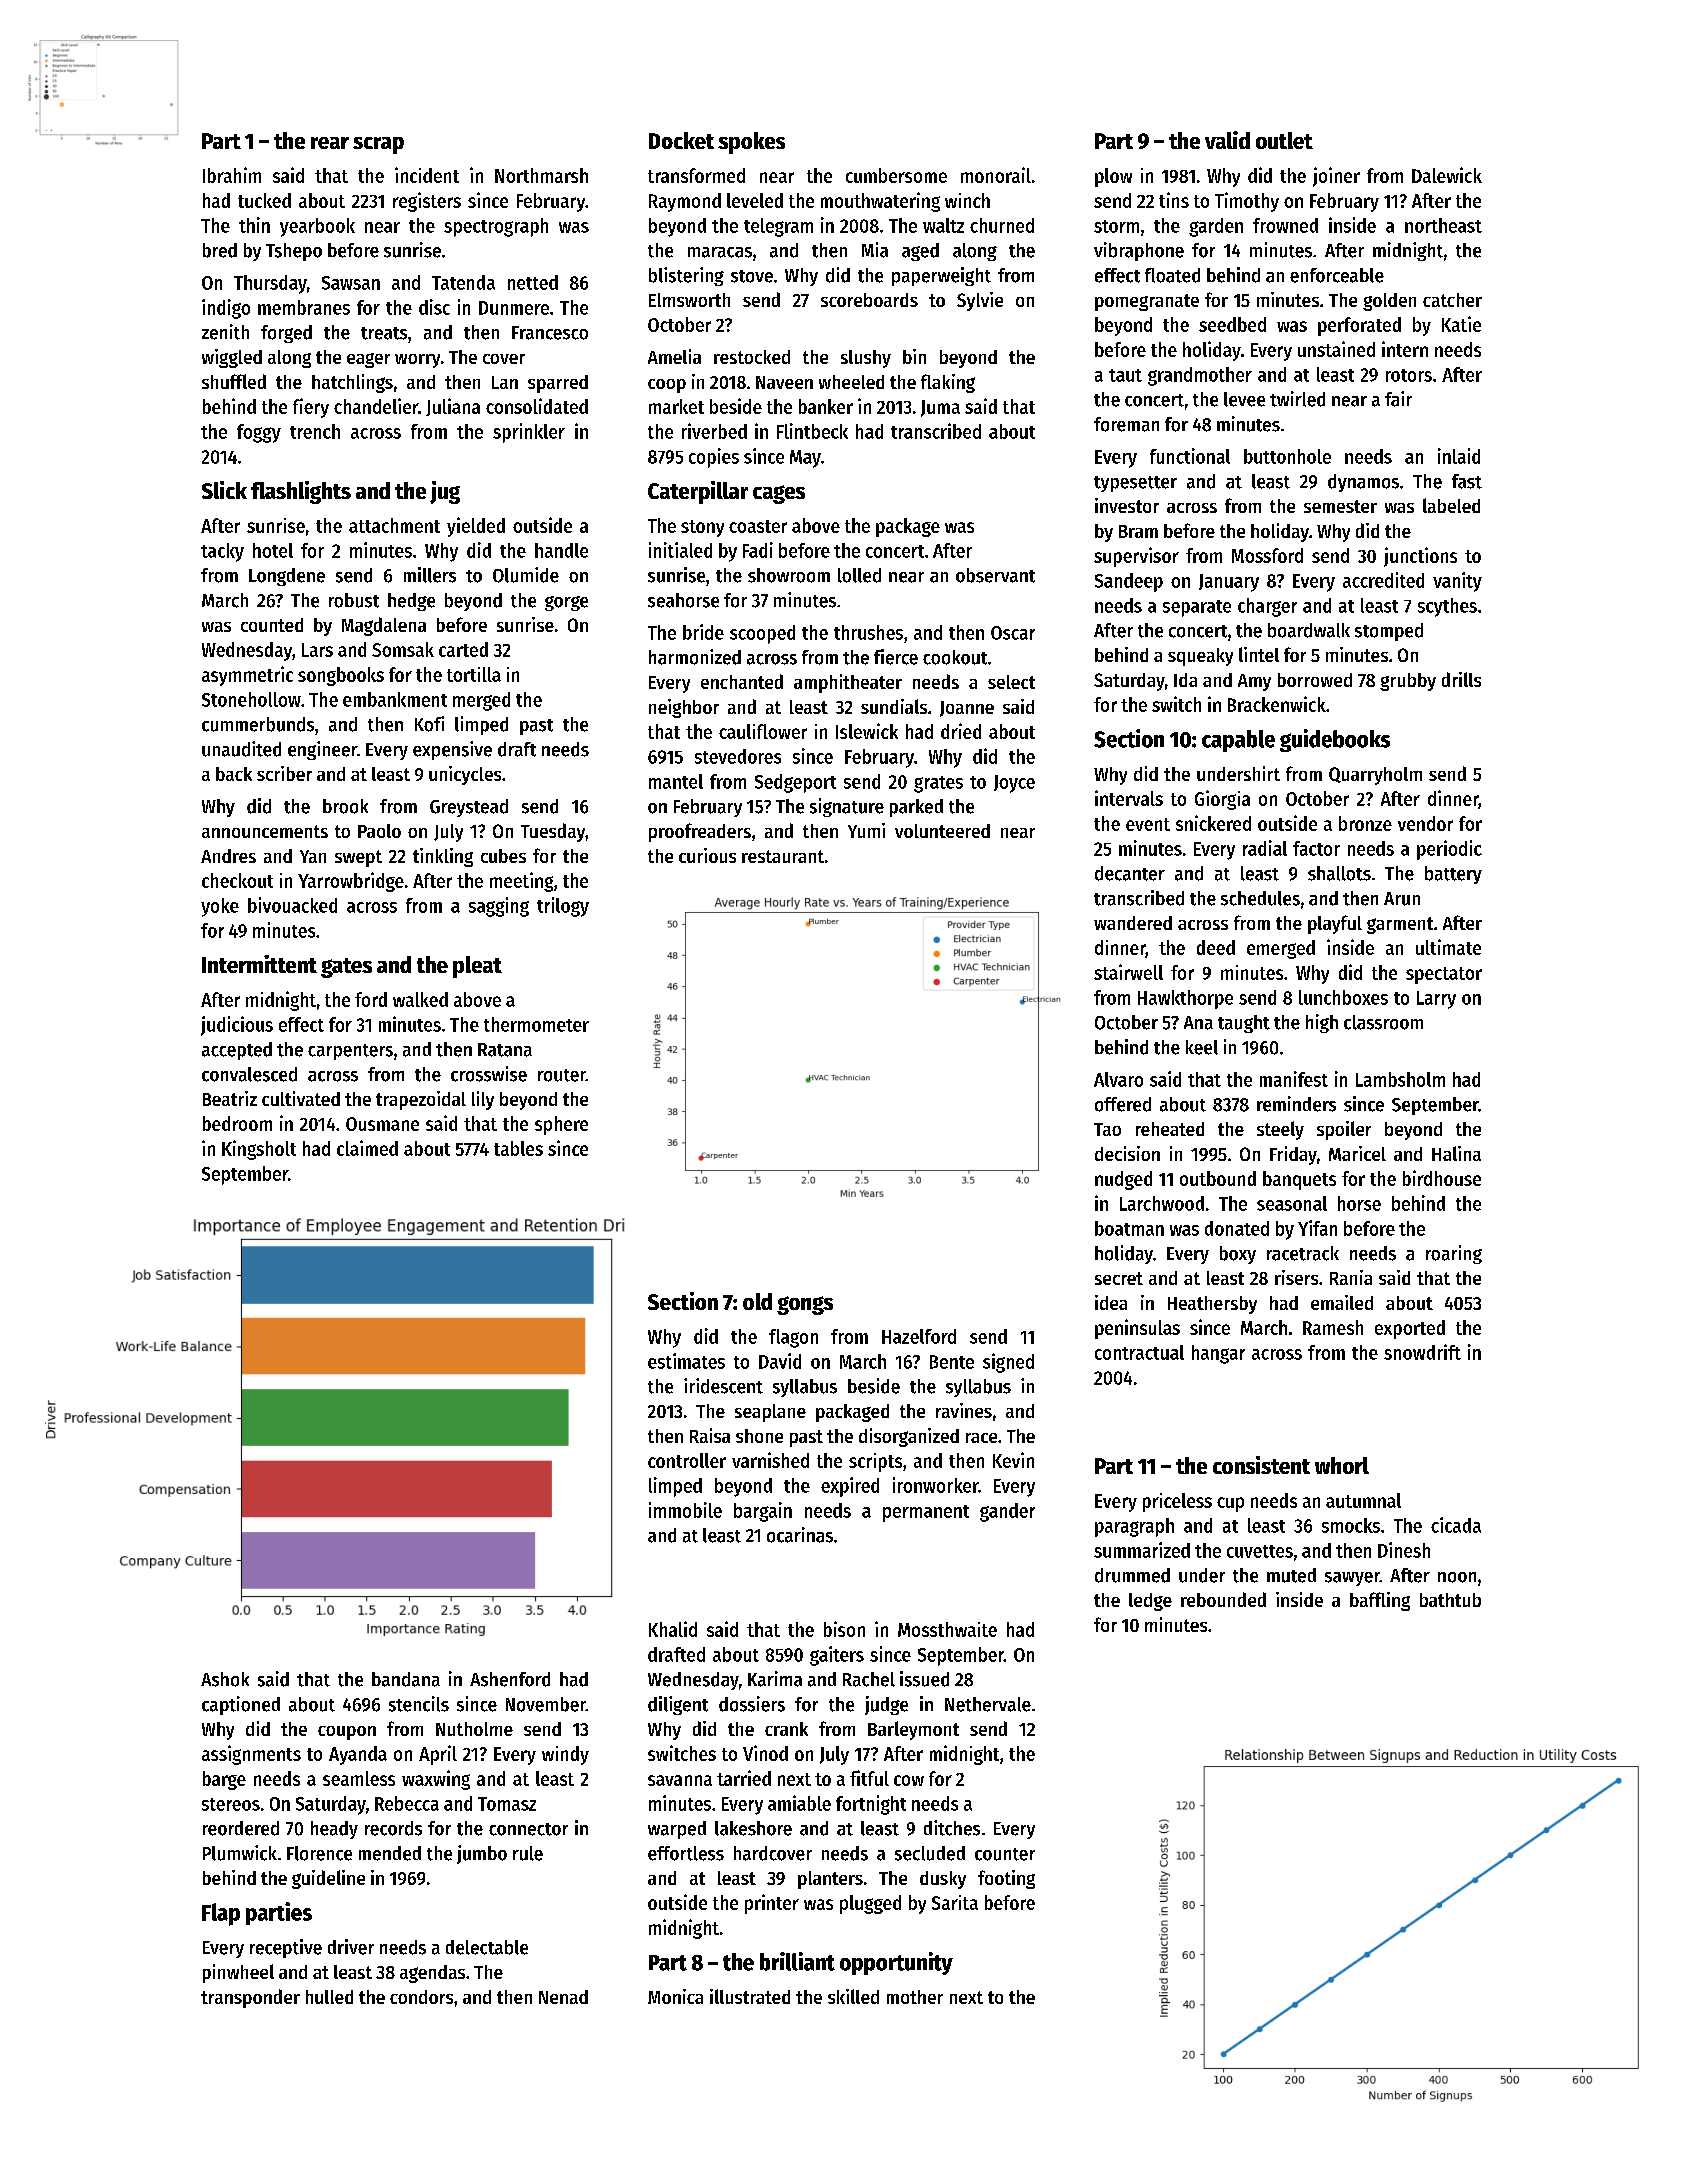  What do you see at coordinates (1227, 140) in the screenshot?
I see `valid` at bounding box center [1227, 140].
